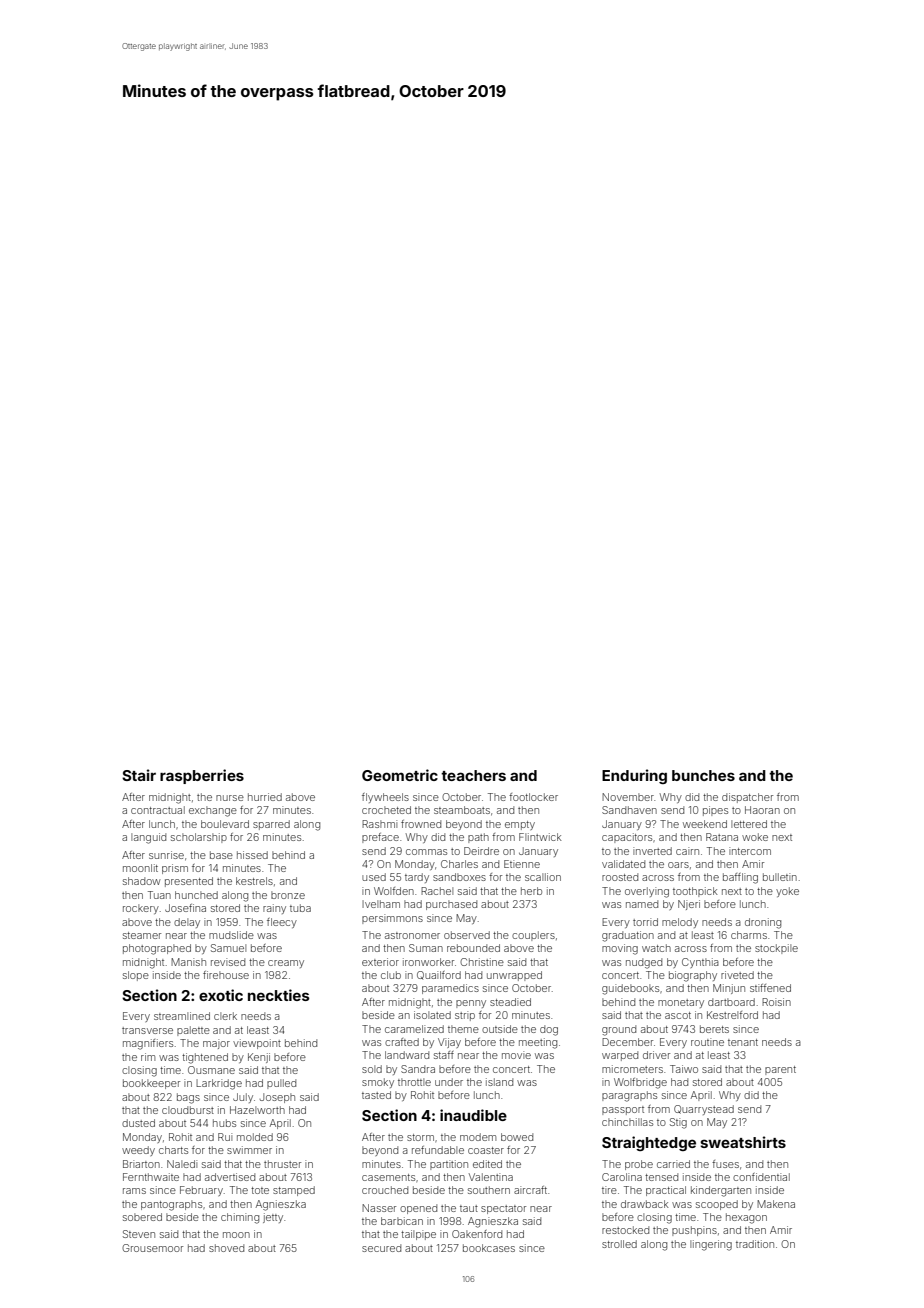  What do you see at coordinates (693, 976) in the document?
I see `biography` at bounding box center [693, 976].
